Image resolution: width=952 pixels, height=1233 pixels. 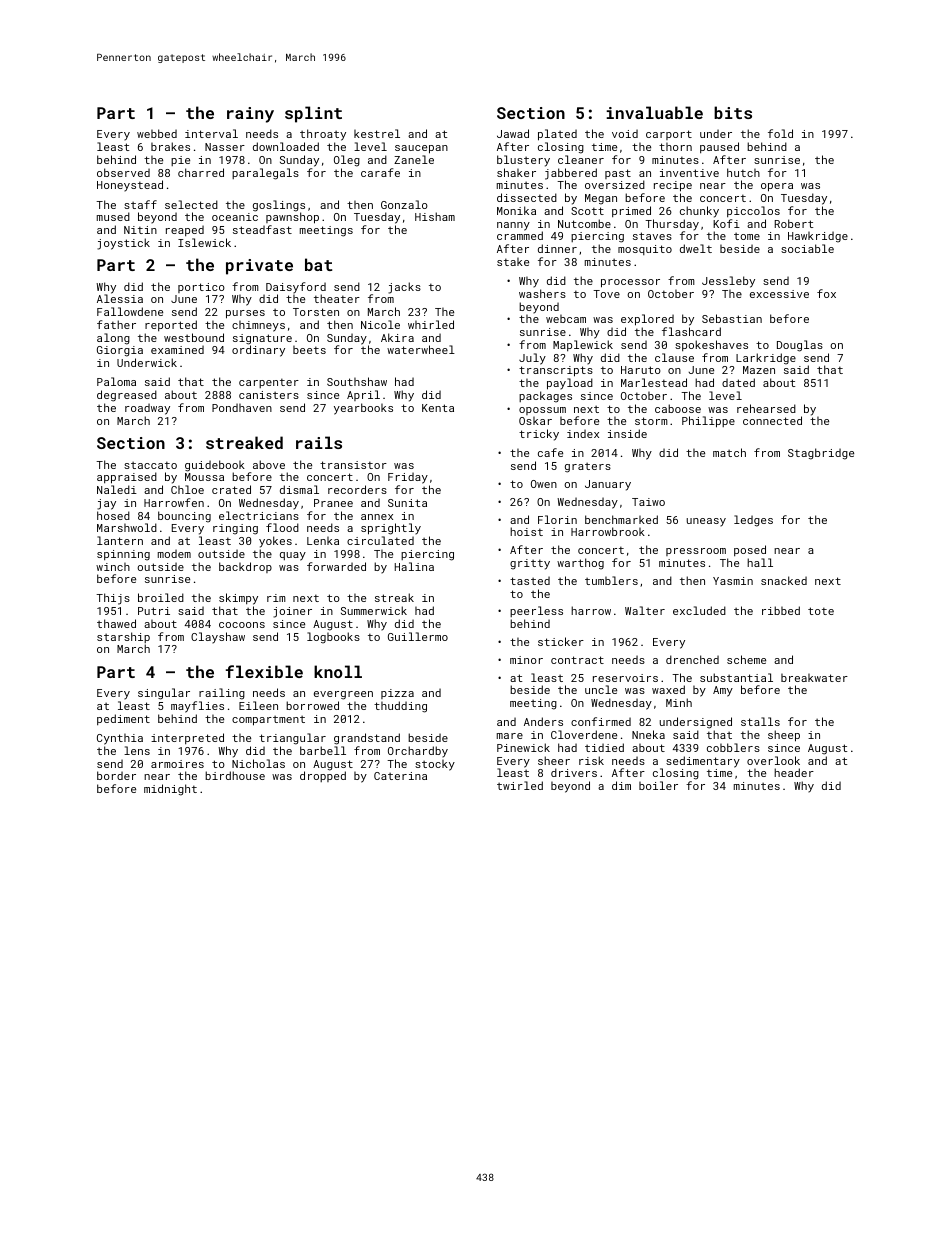 What do you see at coordinates (250, 115) in the screenshot?
I see `rainy` at bounding box center [250, 115].
